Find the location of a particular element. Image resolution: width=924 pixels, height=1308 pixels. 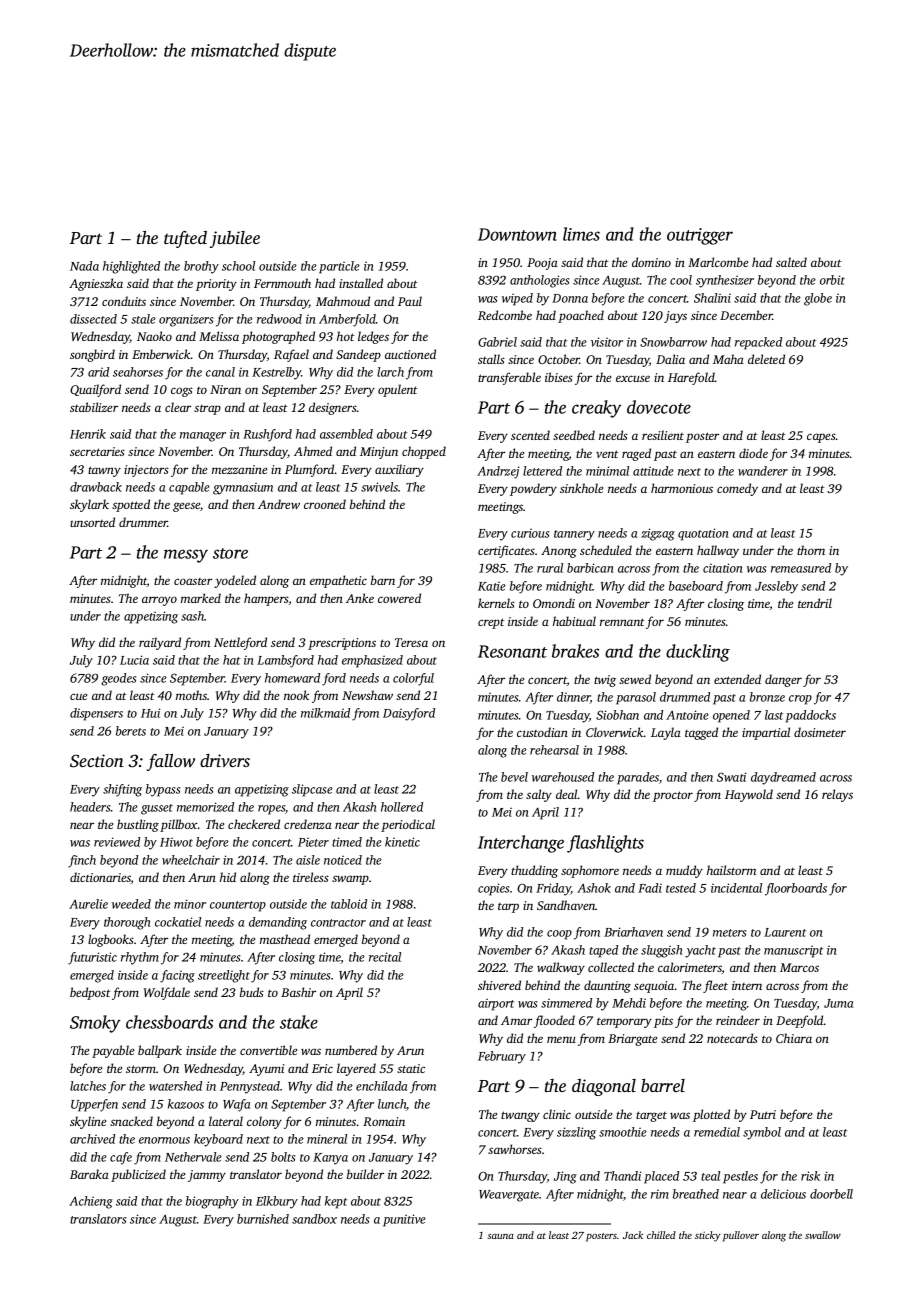

poached is located at coordinates (581, 316).
